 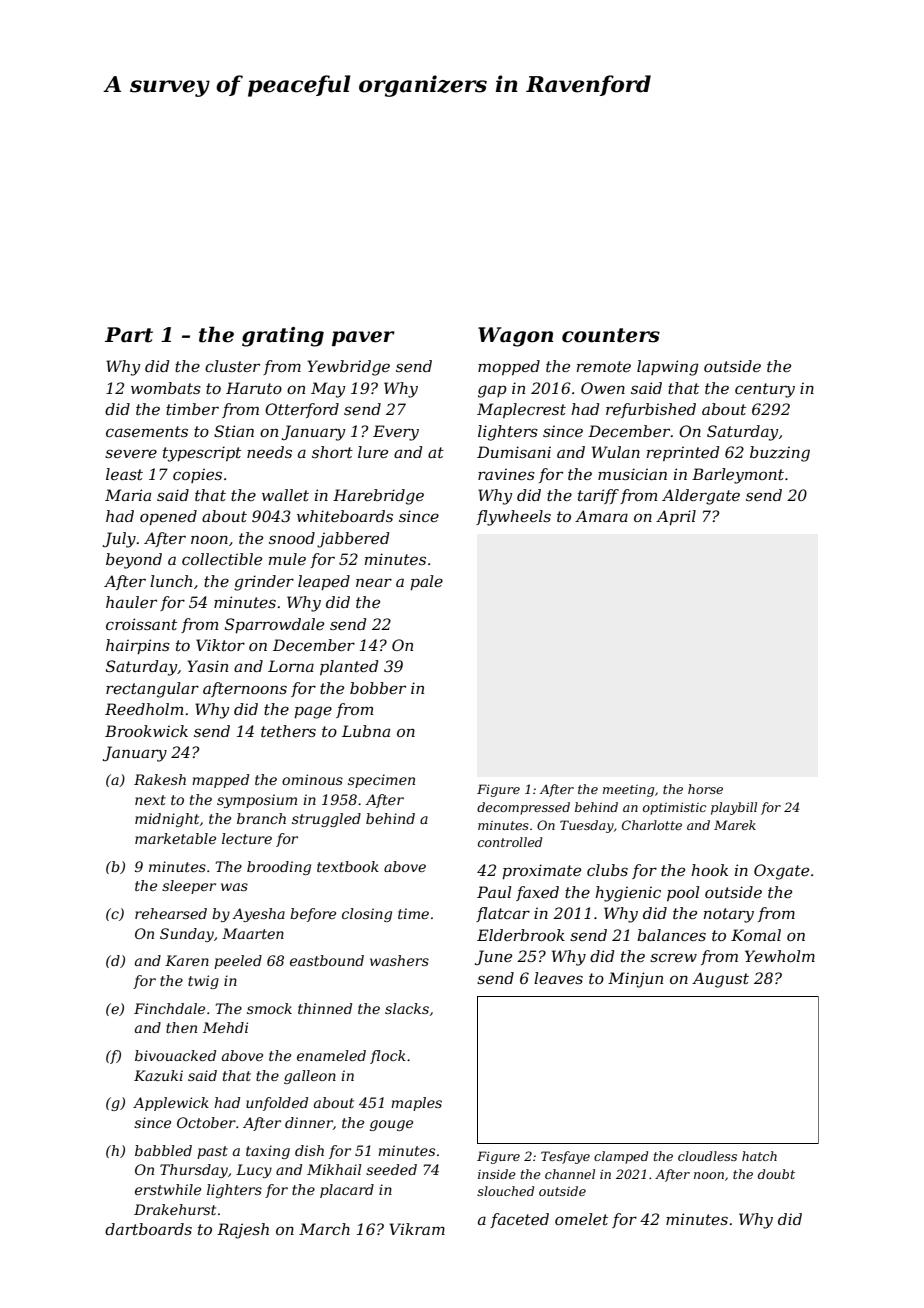 I want to click on Brookwick, so click(x=146, y=731).
